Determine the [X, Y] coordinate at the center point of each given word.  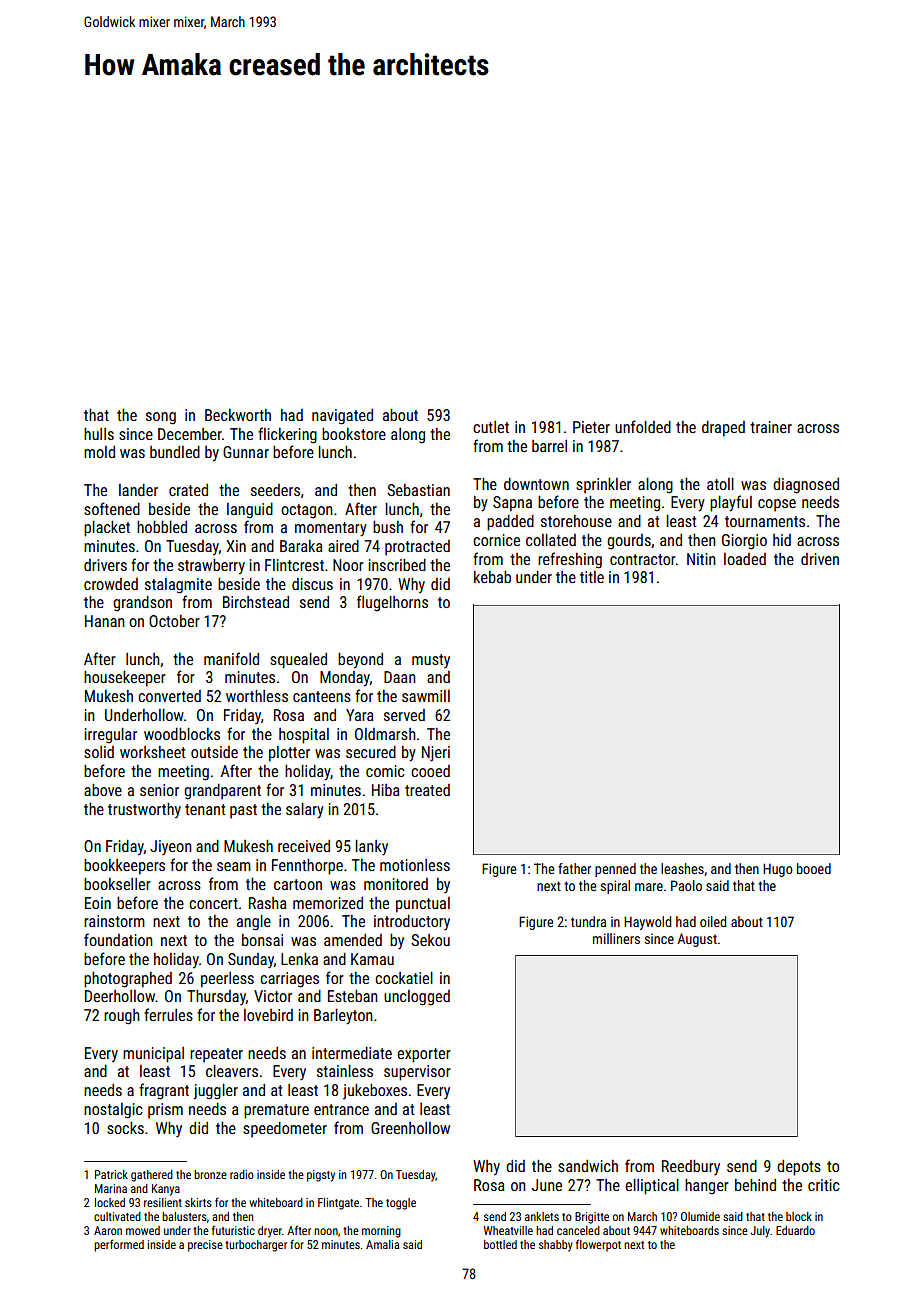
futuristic [233, 1230]
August [697, 940]
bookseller [117, 884]
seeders [275, 490]
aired [343, 546]
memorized [328, 903]
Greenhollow [410, 1128]
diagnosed [806, 486]
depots [799, 1168]
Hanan [105, 621]
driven [820, 559]
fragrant [164, 1091]
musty [431, 661]
